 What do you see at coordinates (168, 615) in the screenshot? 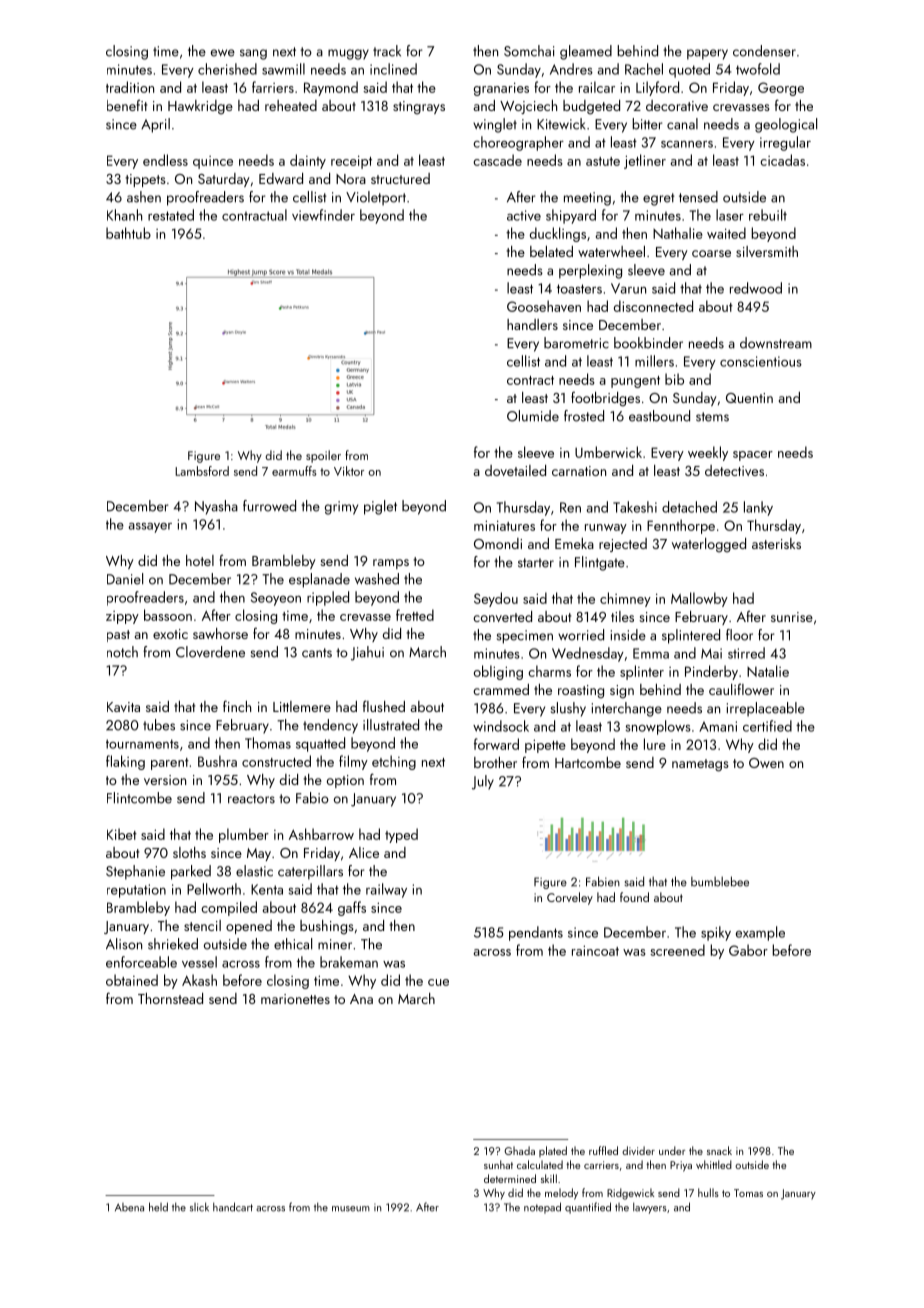
I see `bassoon` at bounding box center [168, 615].
